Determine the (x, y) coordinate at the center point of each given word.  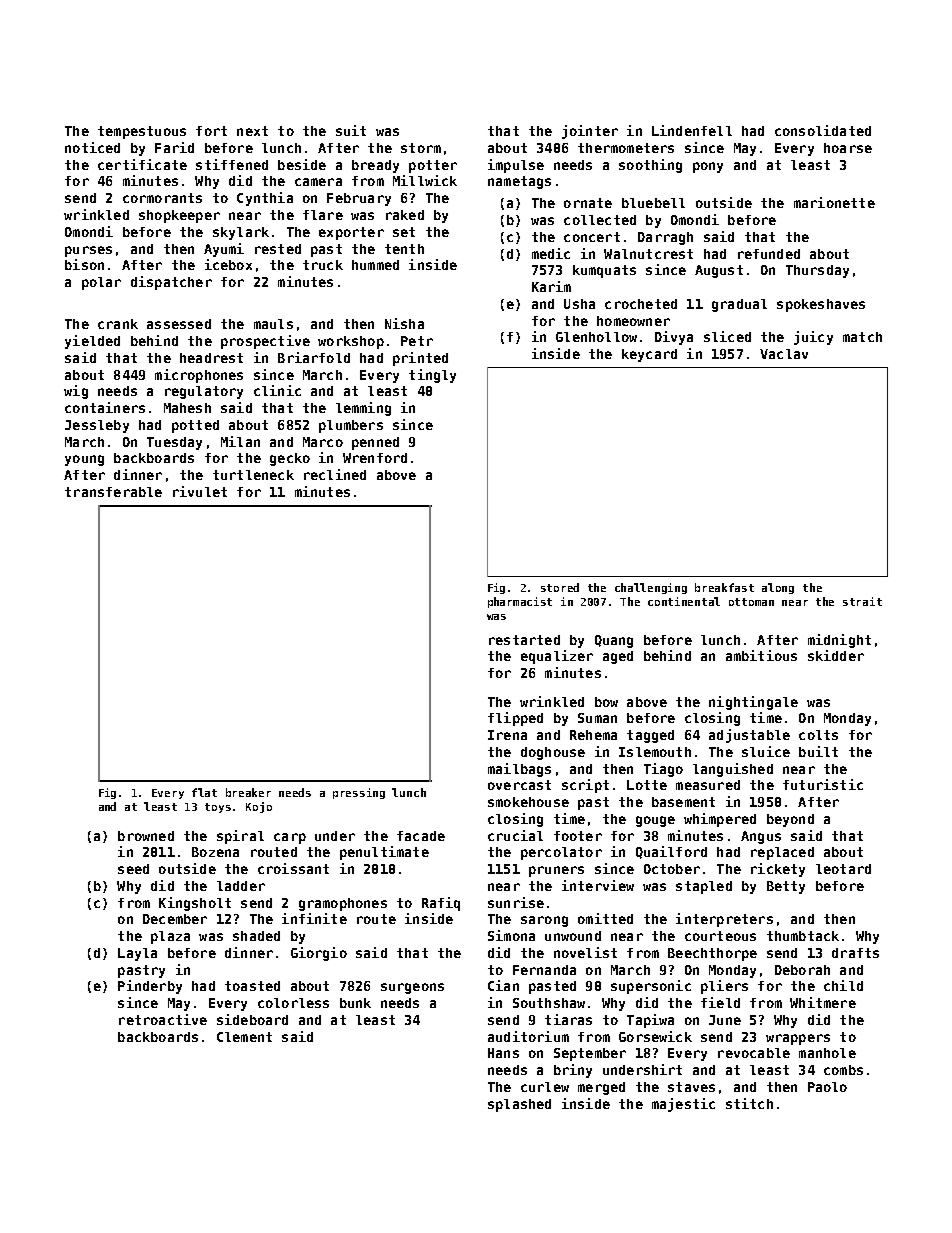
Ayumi (224, 250)
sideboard (252, 1019)
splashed (519, 1105)
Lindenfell (692, 130)
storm (421, 148)
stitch (749, 1103)
